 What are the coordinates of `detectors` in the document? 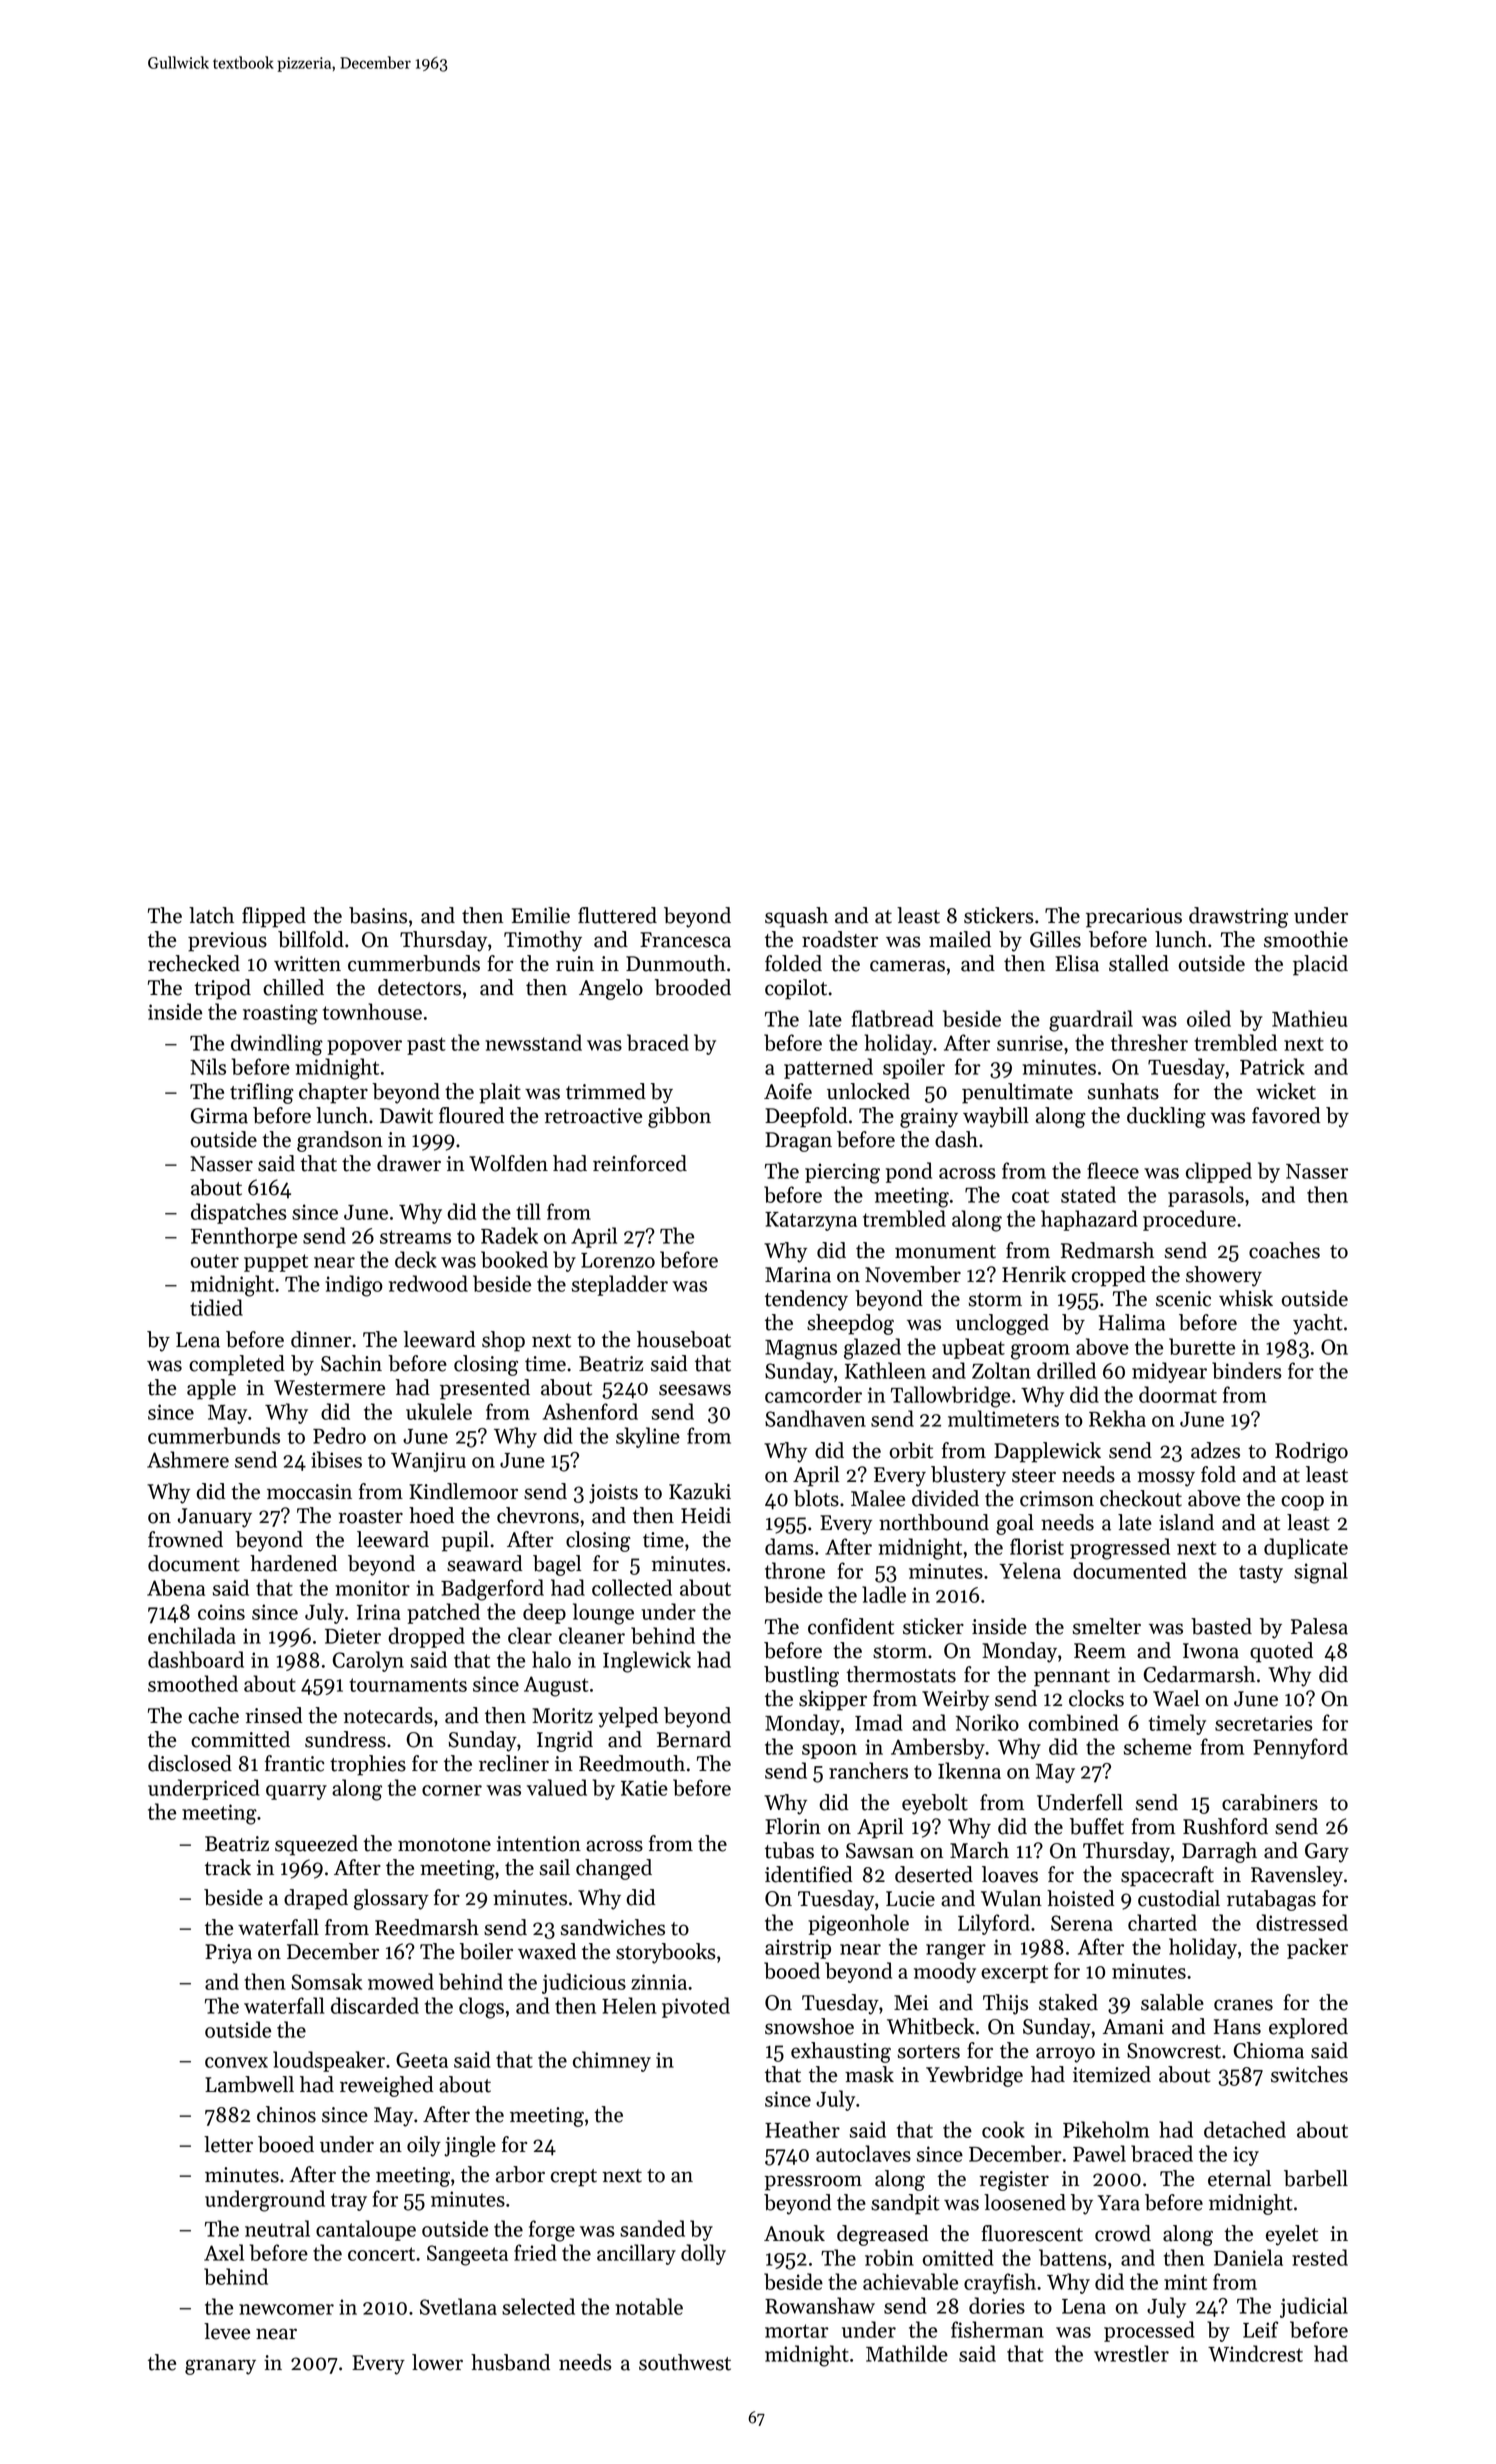 It's located at (419, 987).
